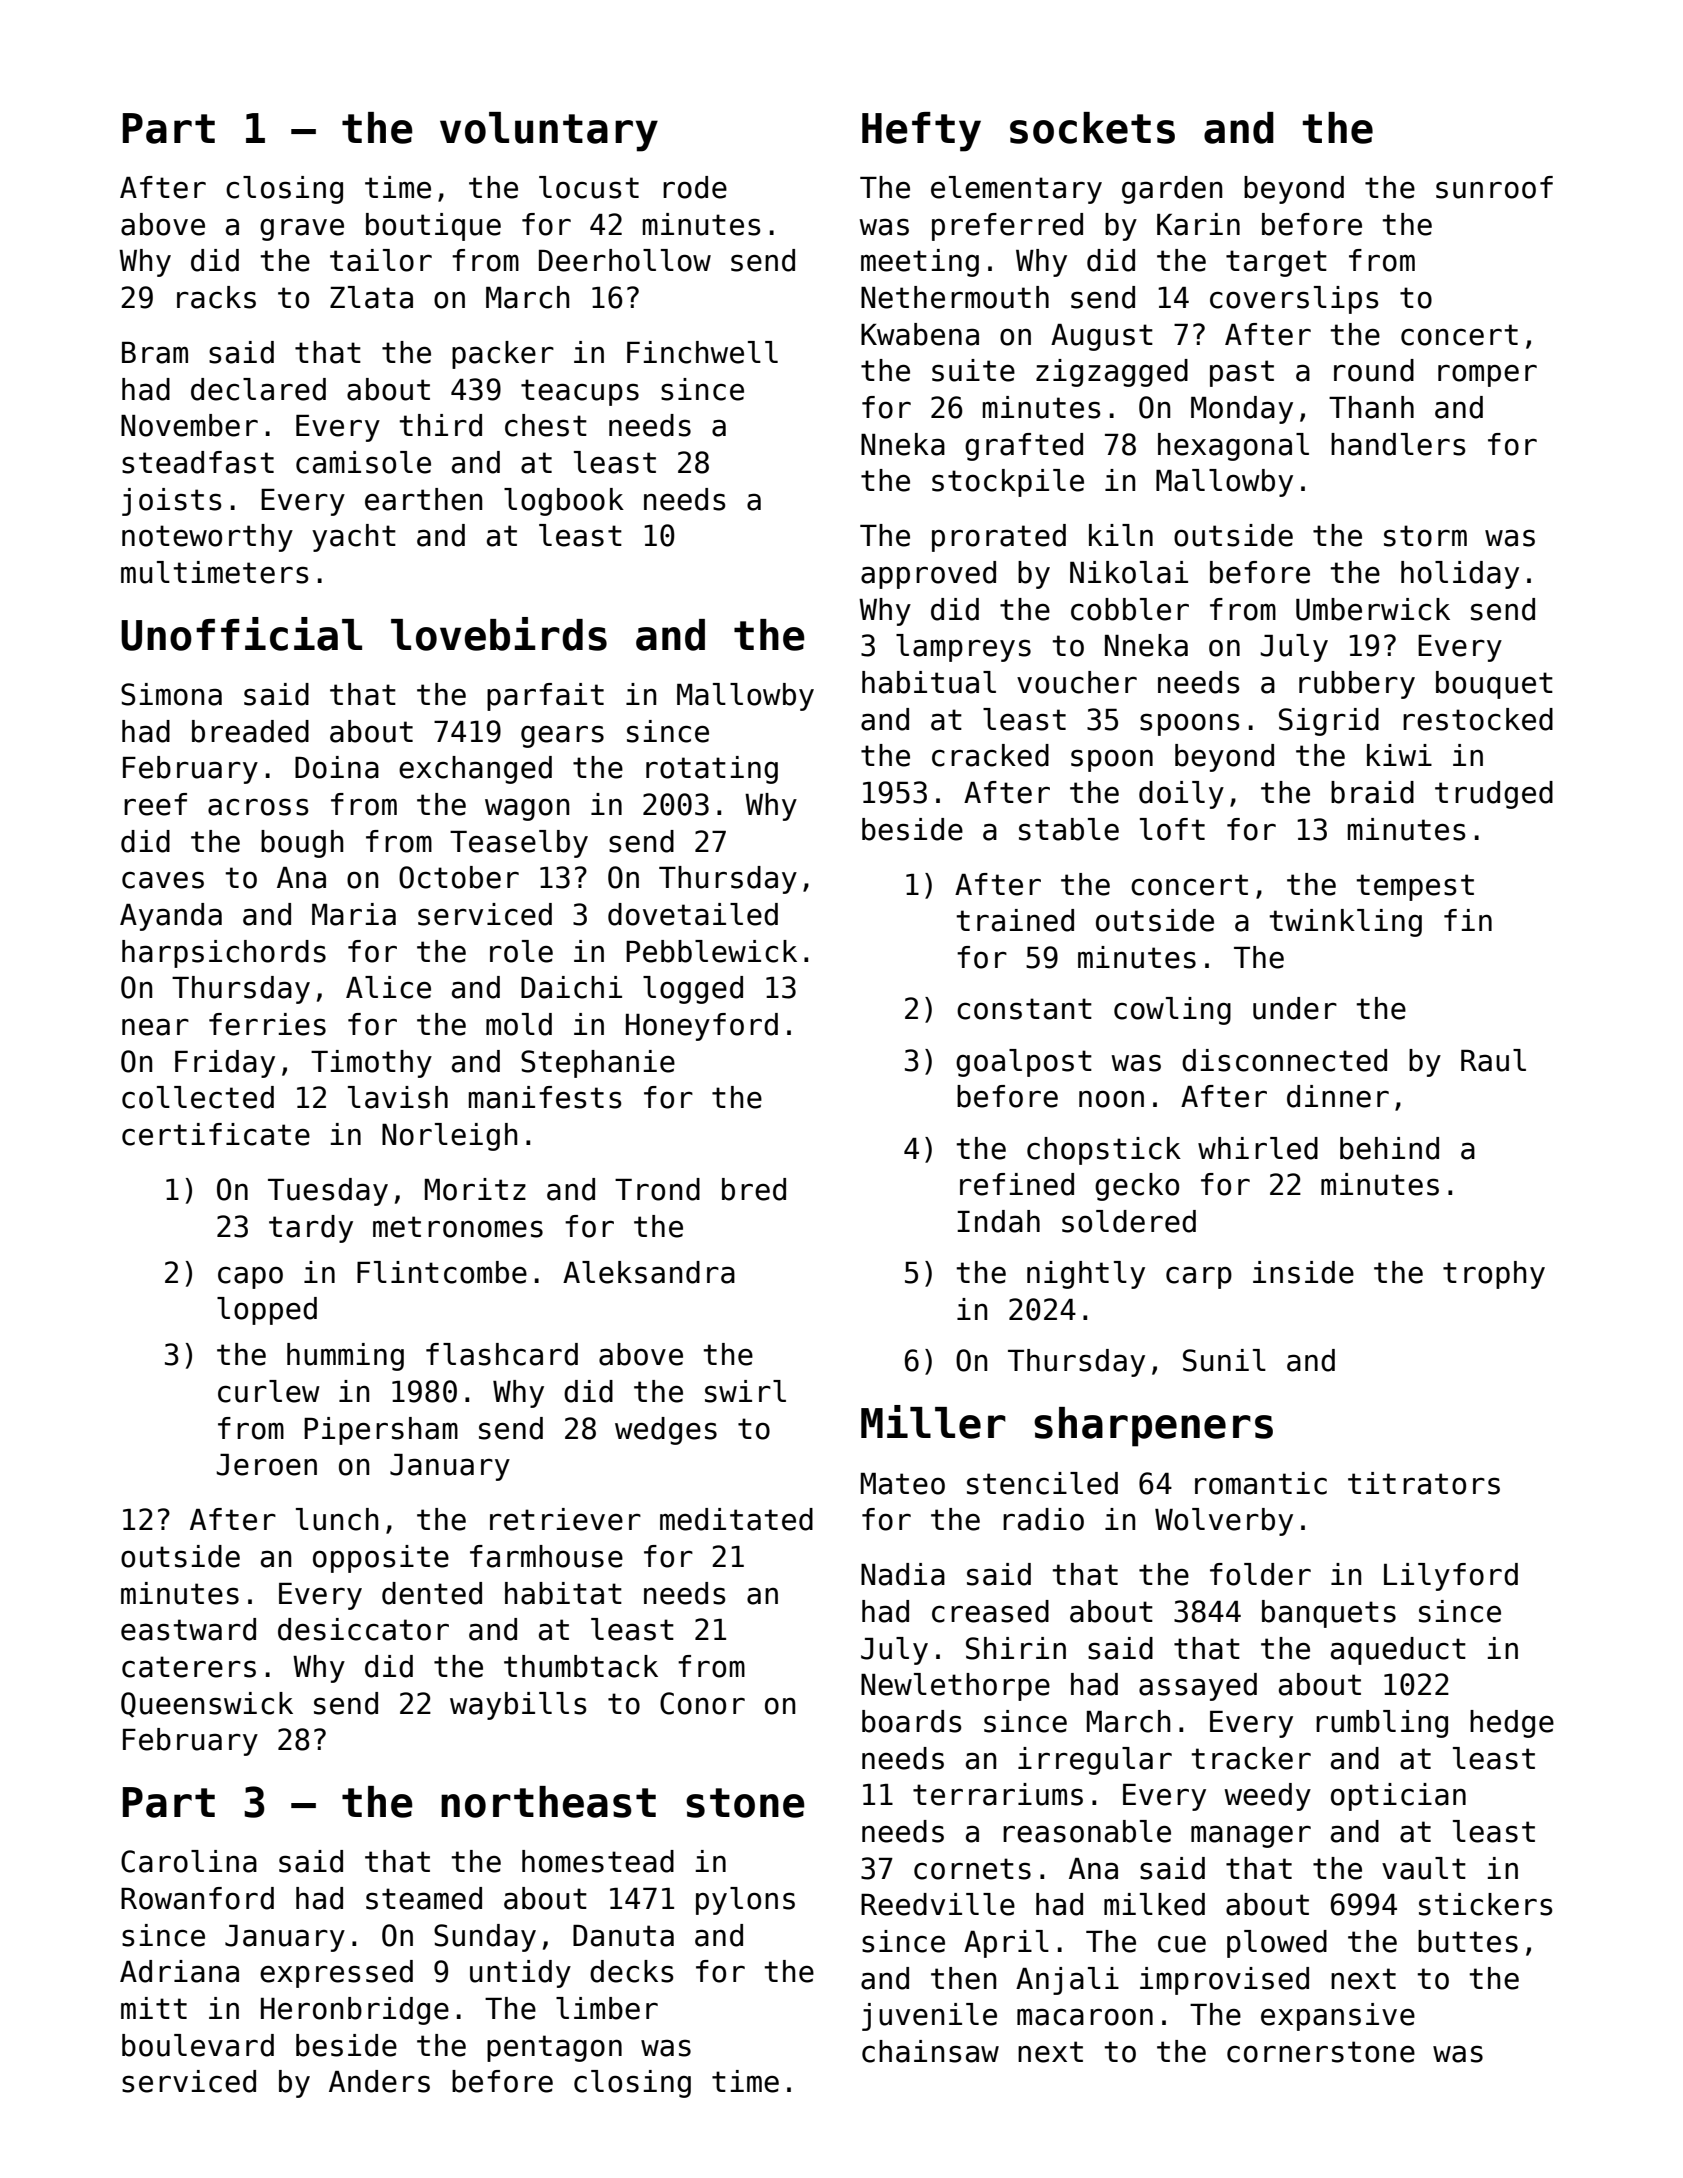 The height and width of the screenshot is (2178, 1683). I want to click on boulevard, so click(198, 2045).
